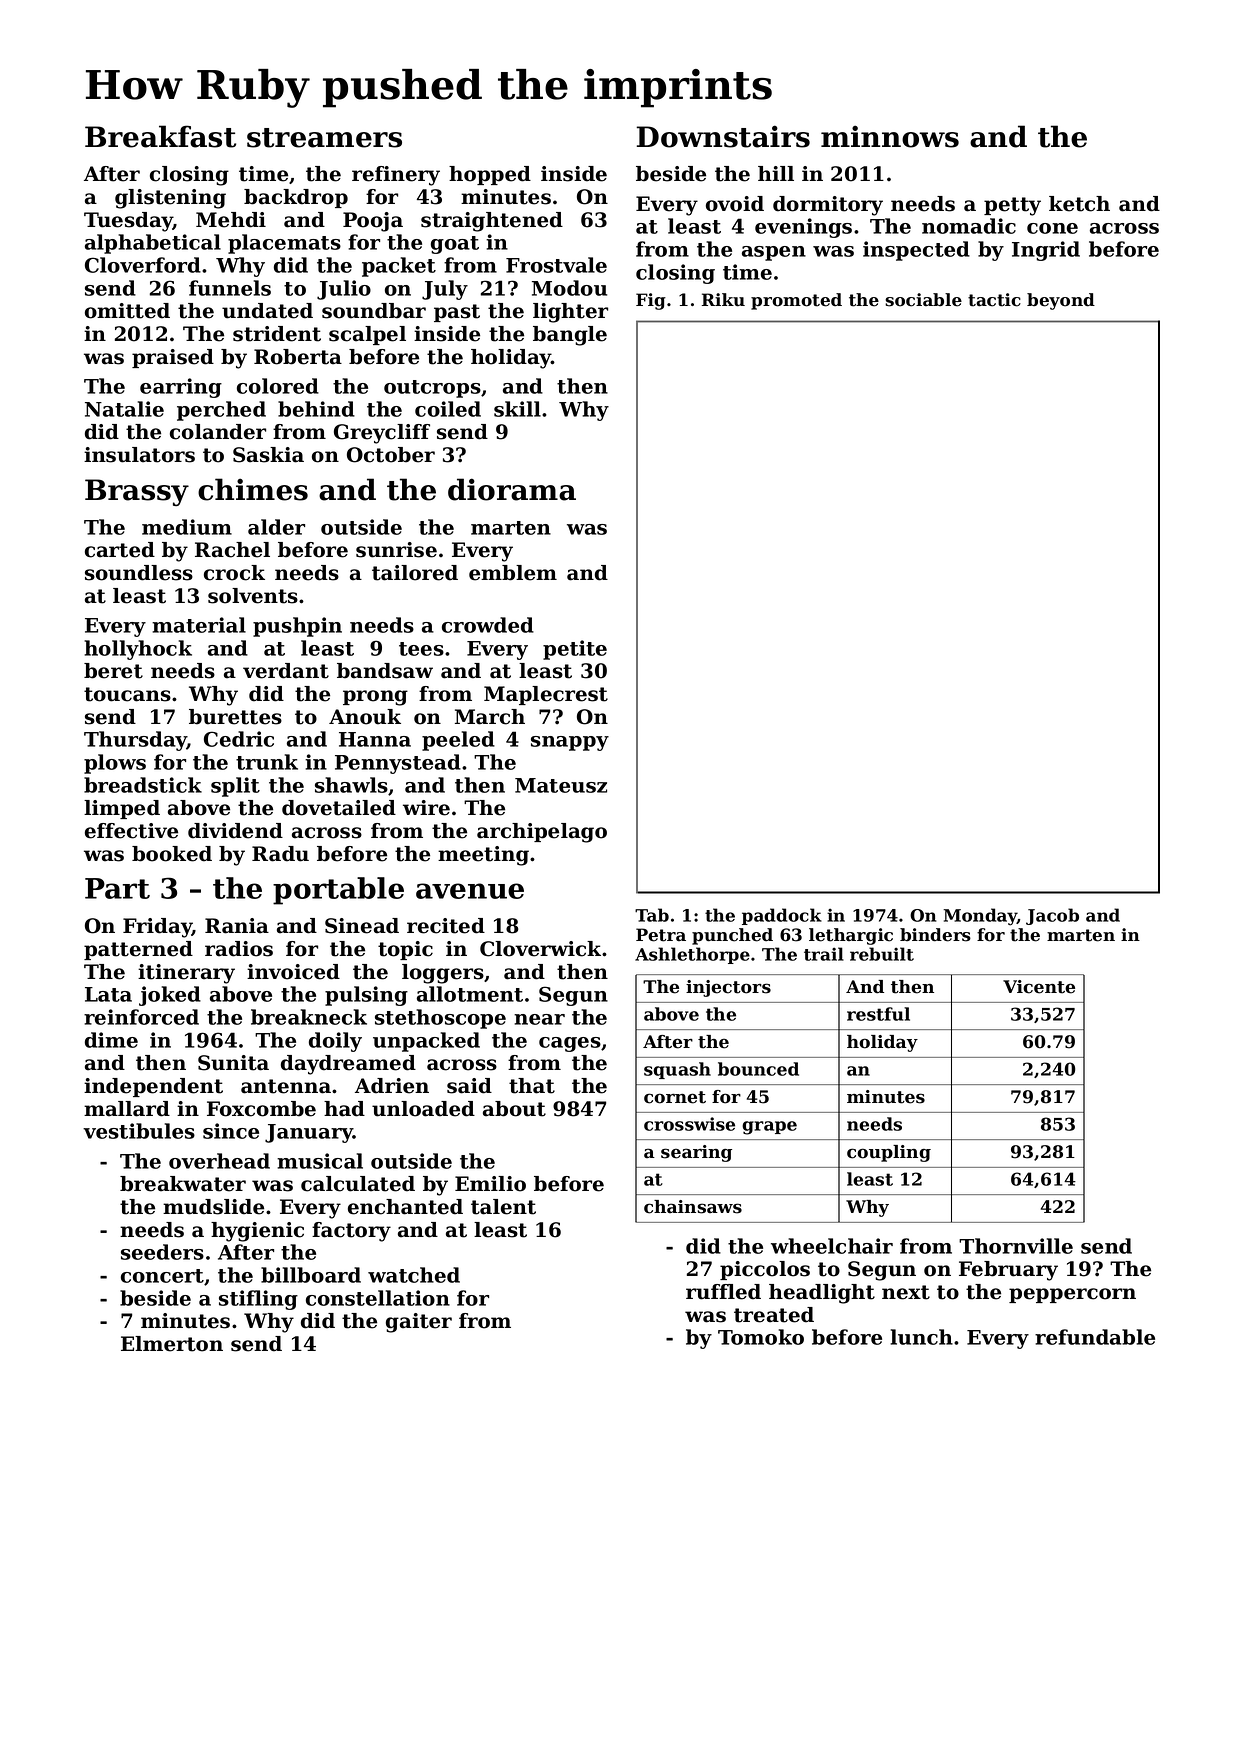  What do you see at coordinates (769, 1128) in the screenshot?
I see `grape` at bounding box center [769, 1128].
